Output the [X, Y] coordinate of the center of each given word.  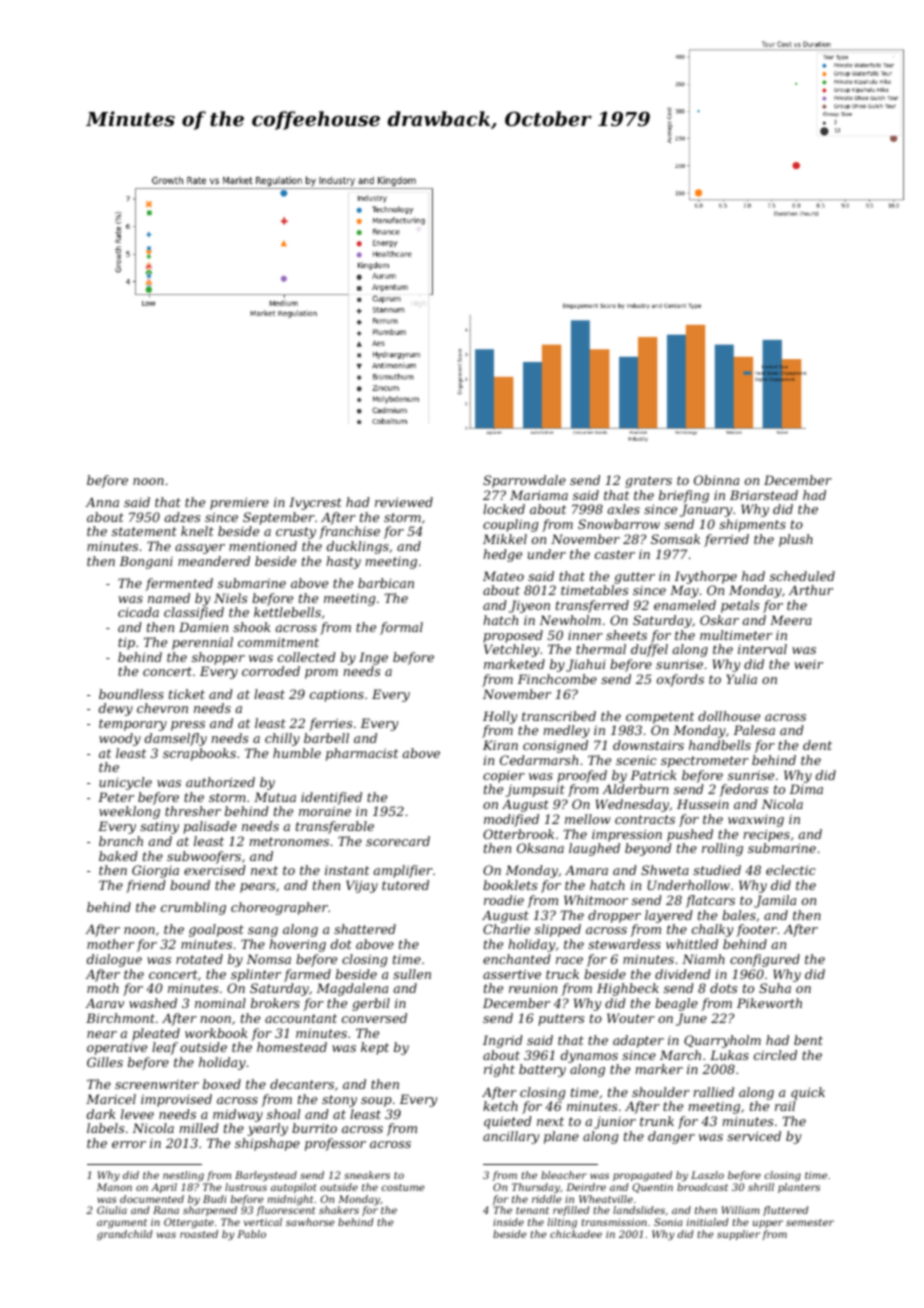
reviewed [404, 502]
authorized [220, 782]
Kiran [500, 745]
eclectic [791, 870]
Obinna [716, 480]
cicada [138, 612]
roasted [199, 1234]
